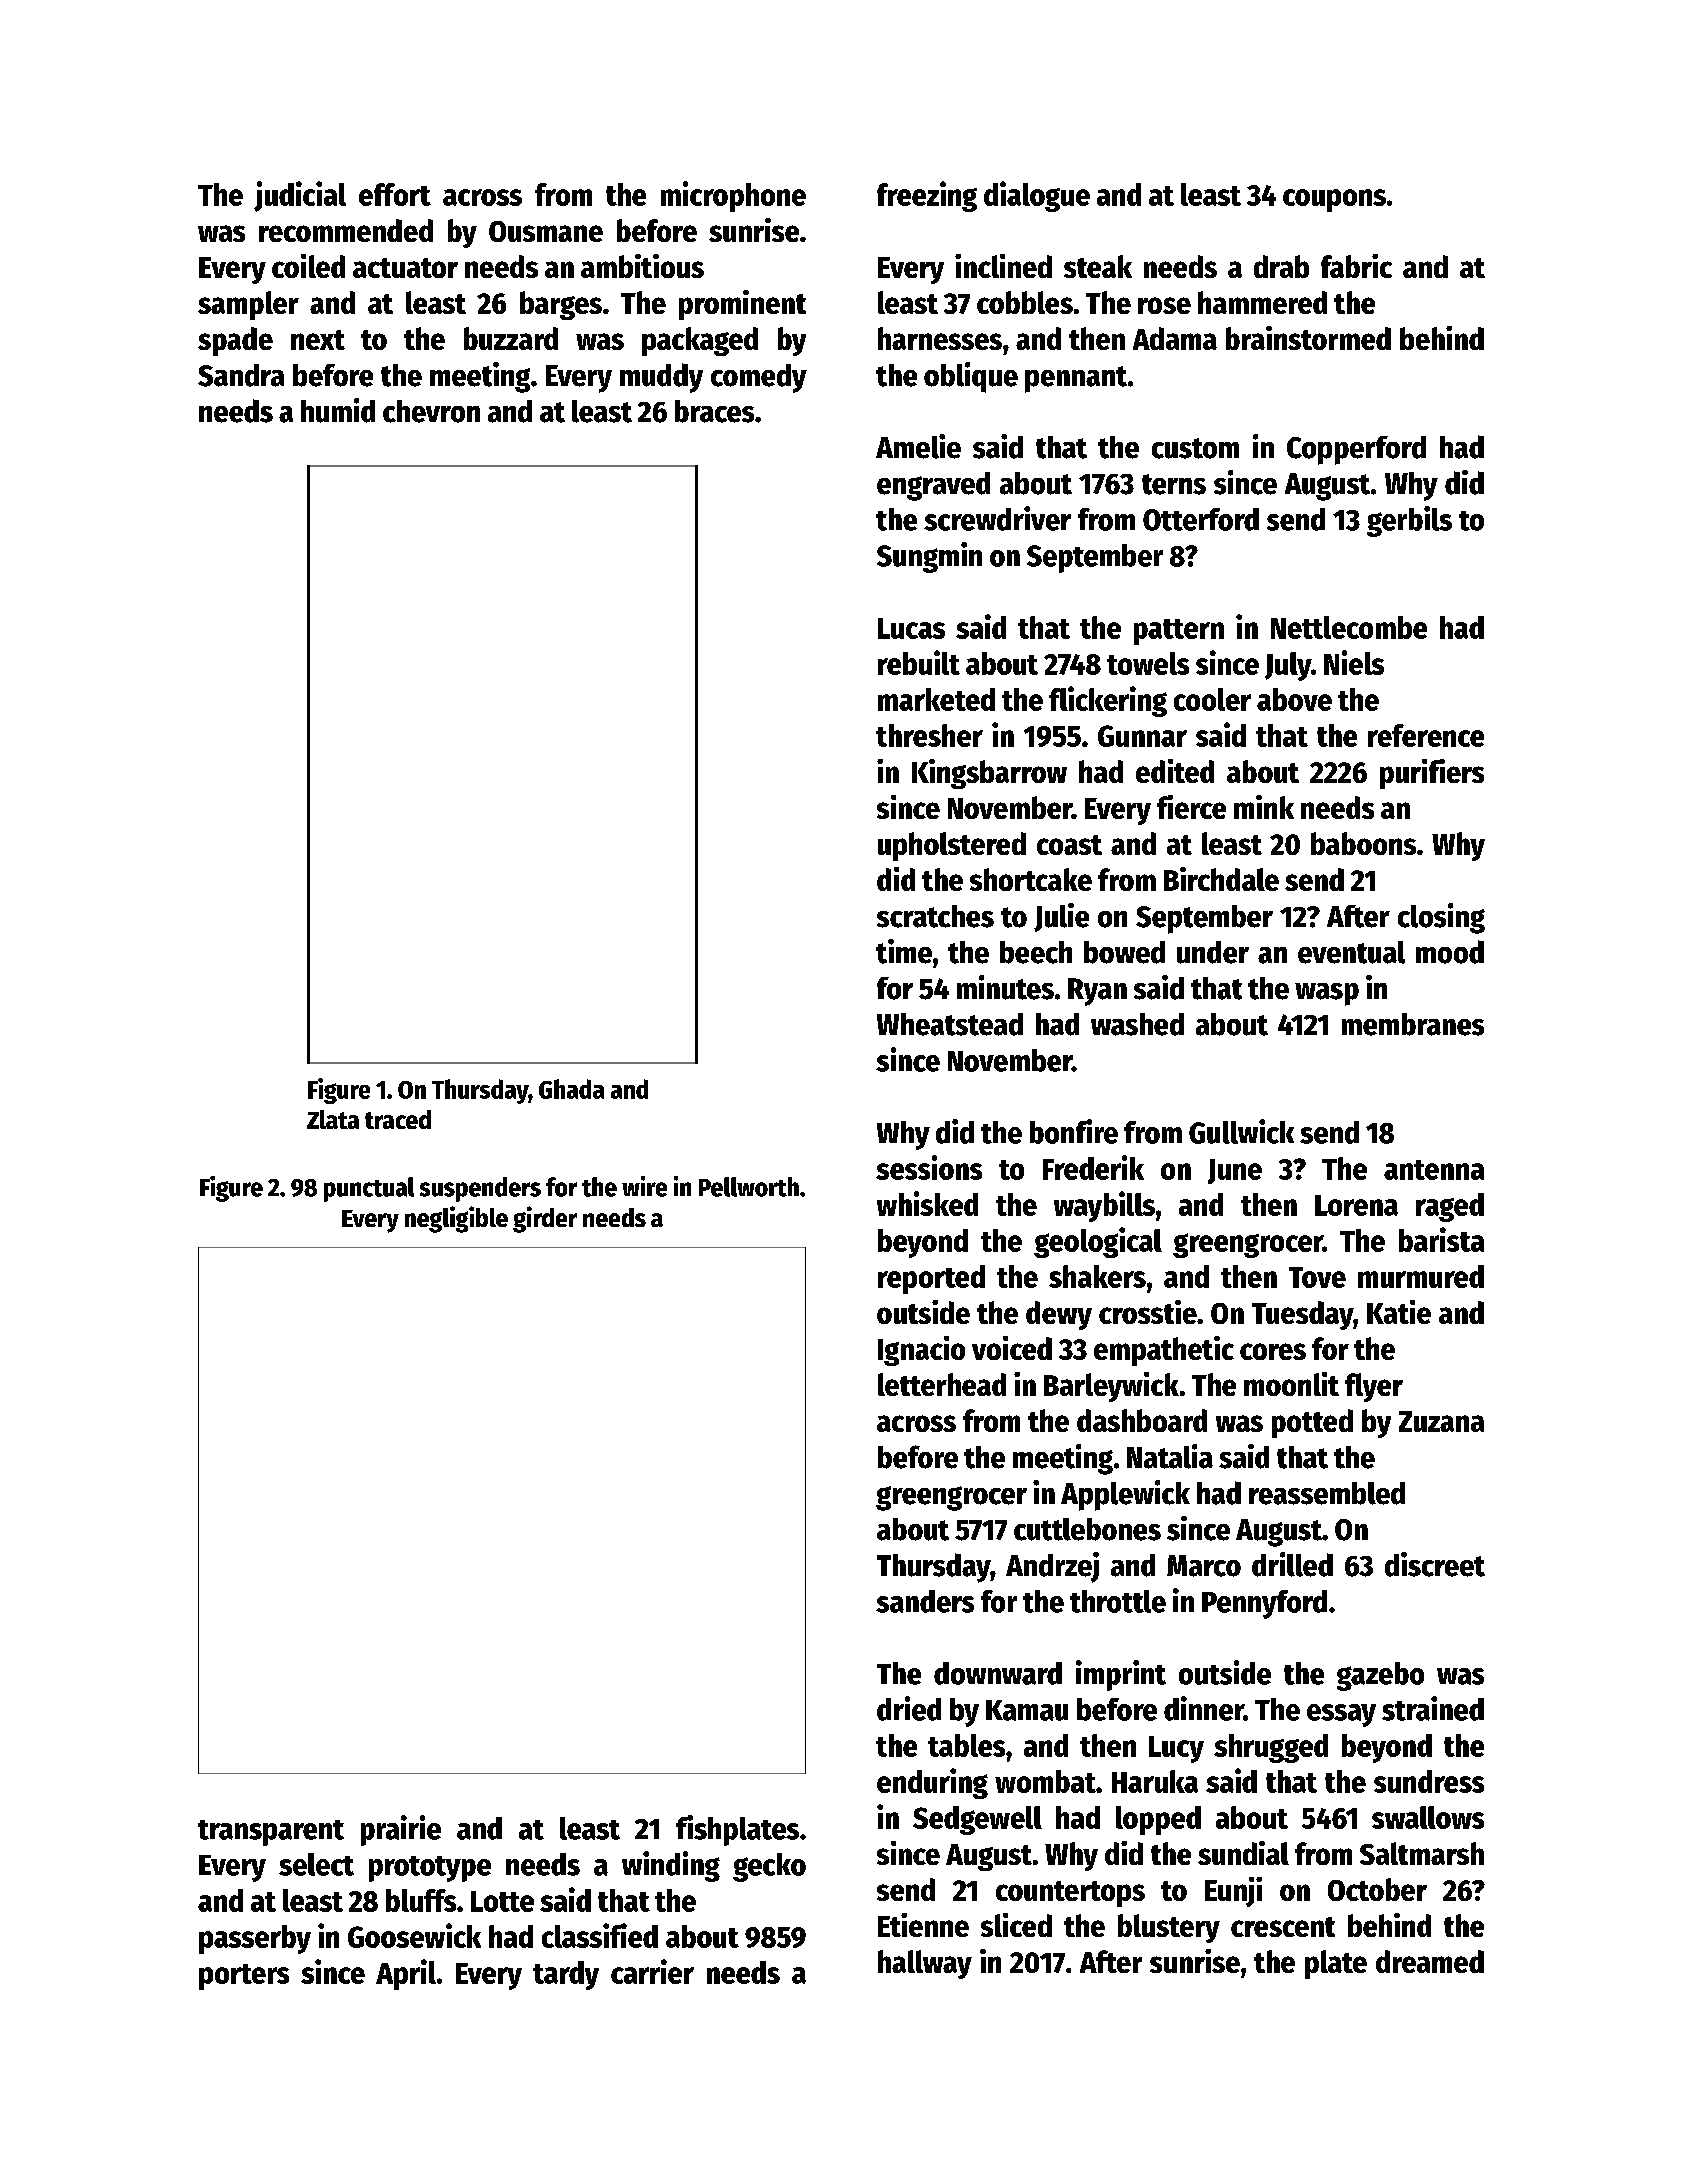  I want to click on Tuesday, so click(1302, 1315).
